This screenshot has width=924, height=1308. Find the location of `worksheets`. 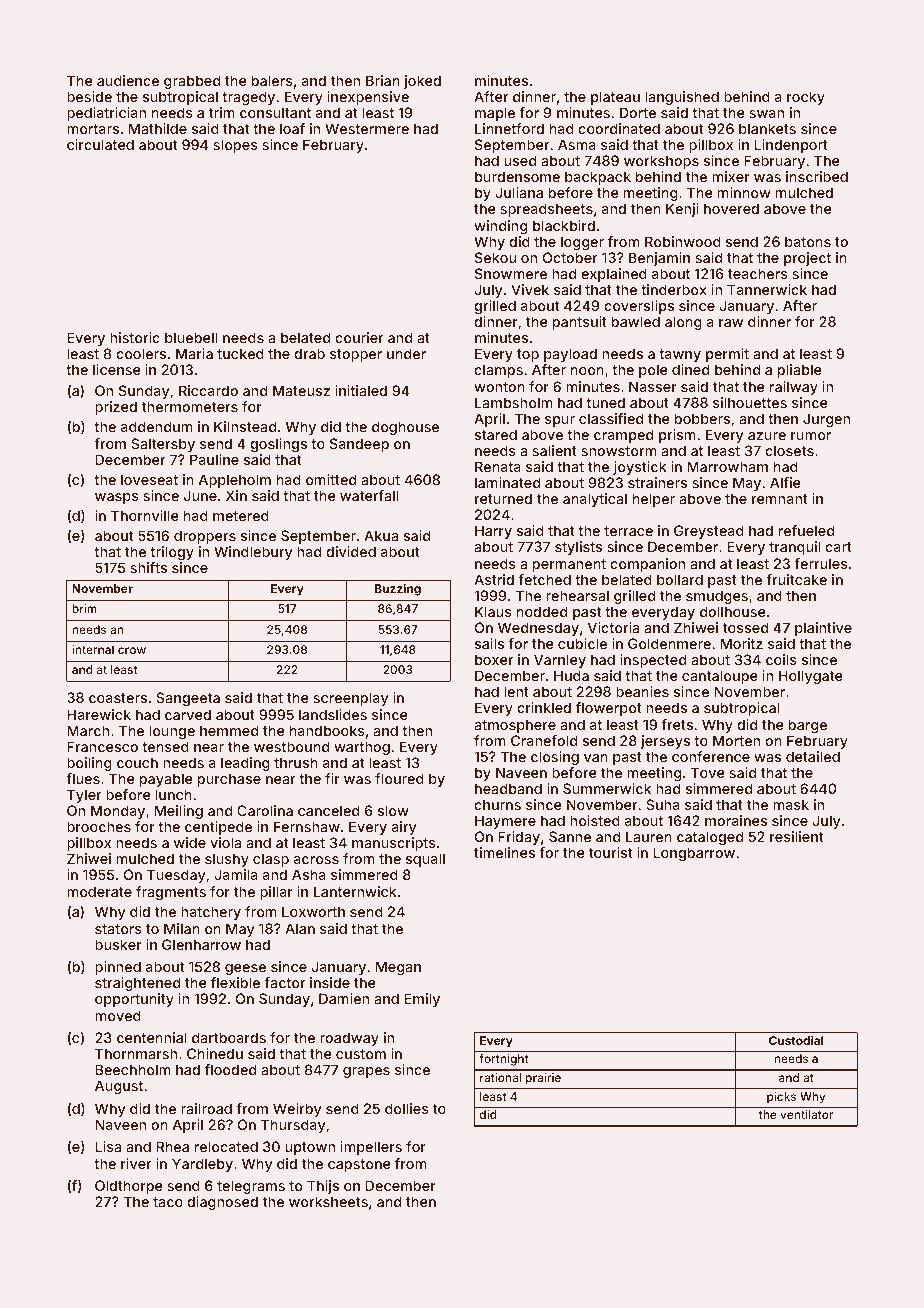

worksheets is located at coordinates (328, 1201).
